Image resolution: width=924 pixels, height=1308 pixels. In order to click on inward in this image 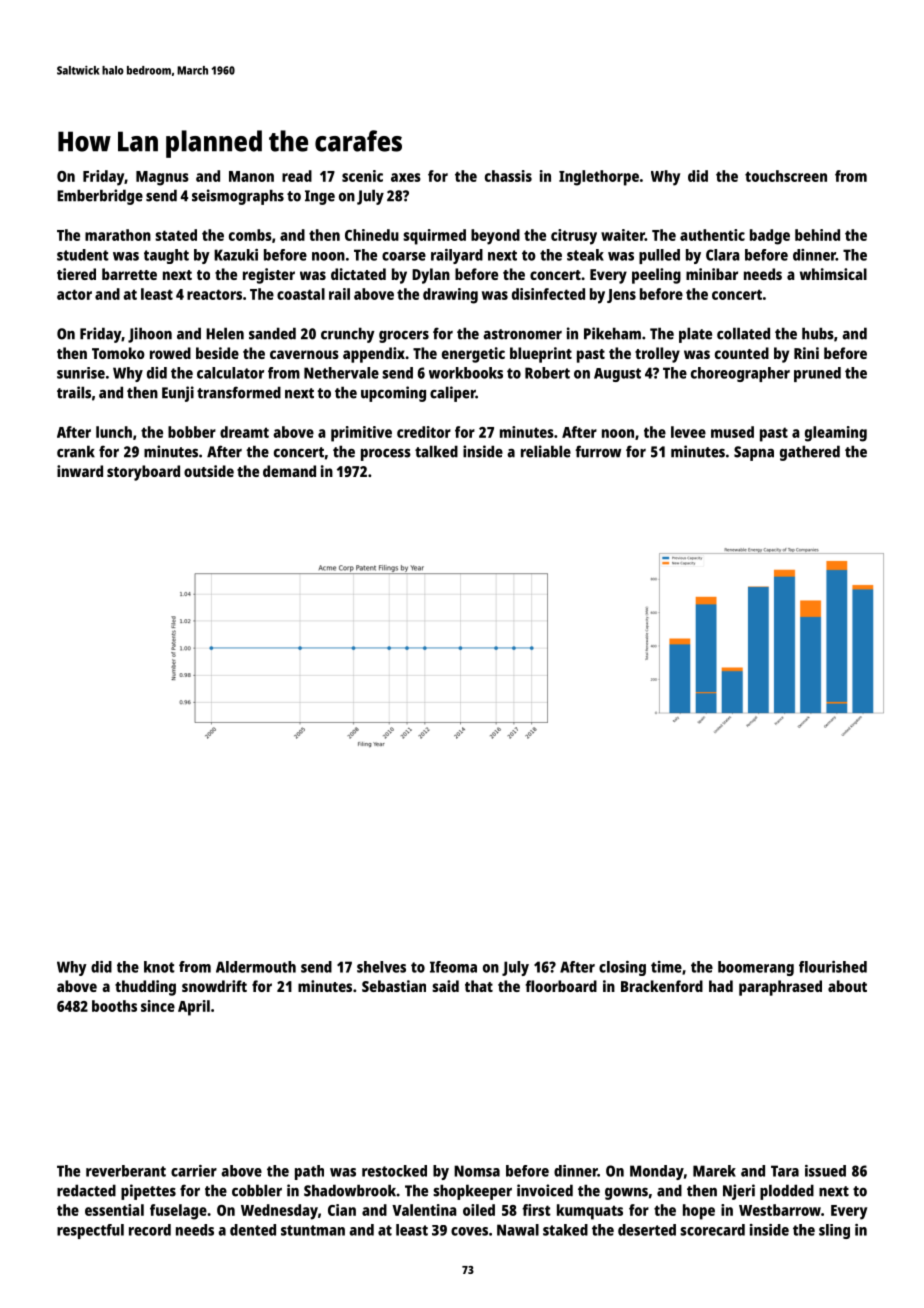, I will do `click(80, 471)`.
